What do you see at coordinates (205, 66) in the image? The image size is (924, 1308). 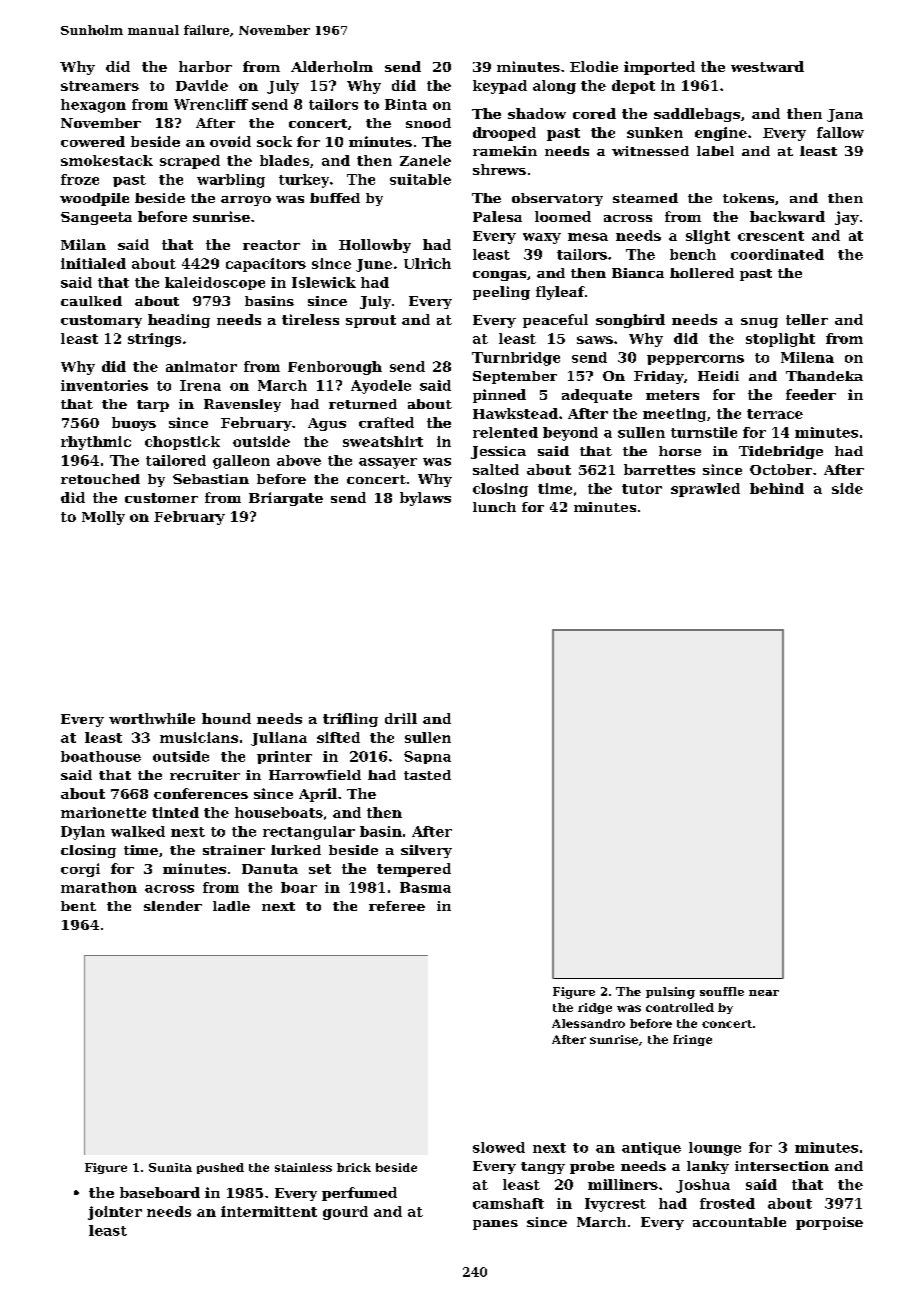 I see `harbor` at bounding box center [205, 66].
